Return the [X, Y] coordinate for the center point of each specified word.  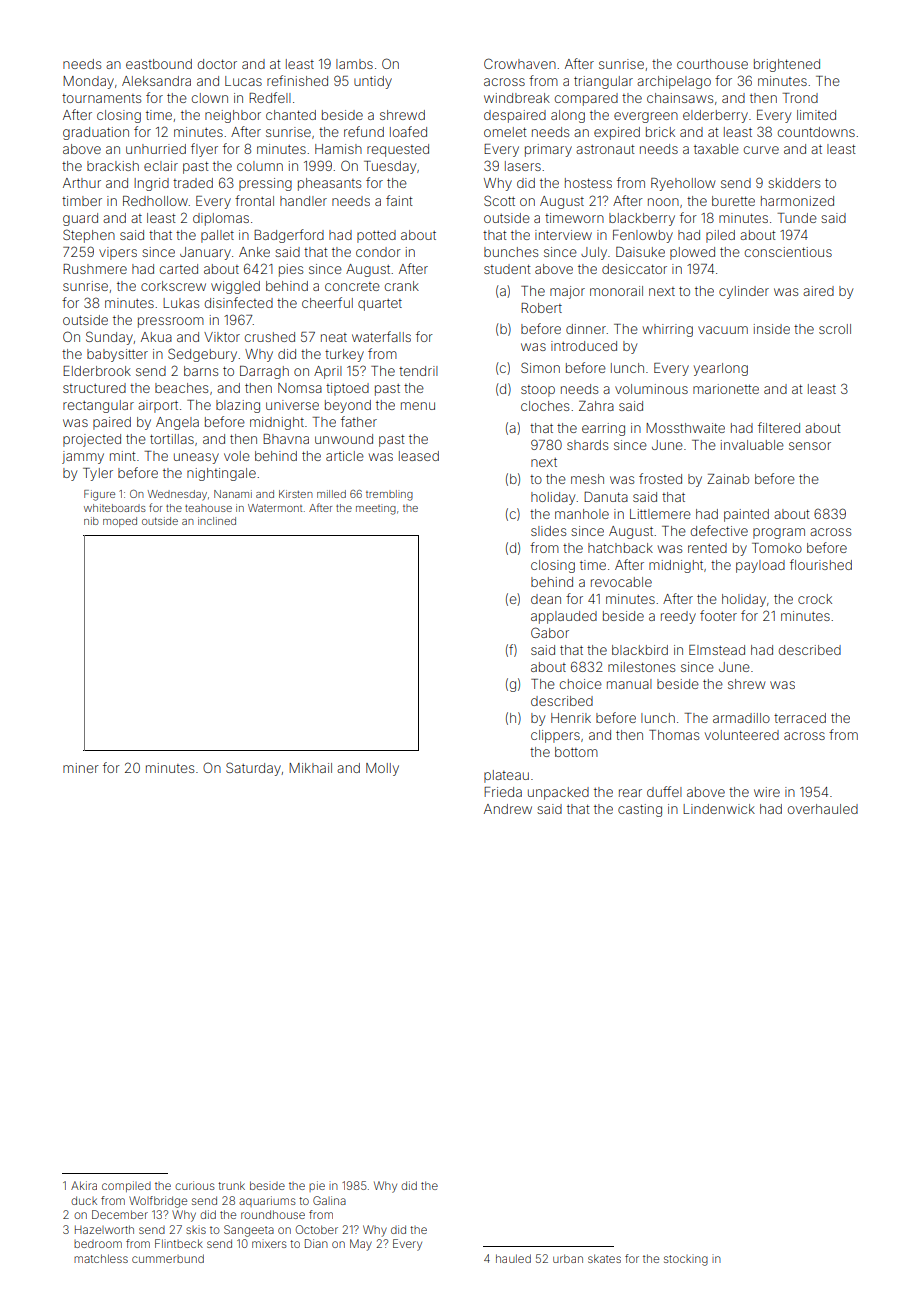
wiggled [235, 287]
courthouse [712, 64]
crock [815, 599]
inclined [217, 521]
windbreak [517, 98]
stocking [686, 1260]
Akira [84, 1185]
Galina [329, 1200]
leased [419, 456]
